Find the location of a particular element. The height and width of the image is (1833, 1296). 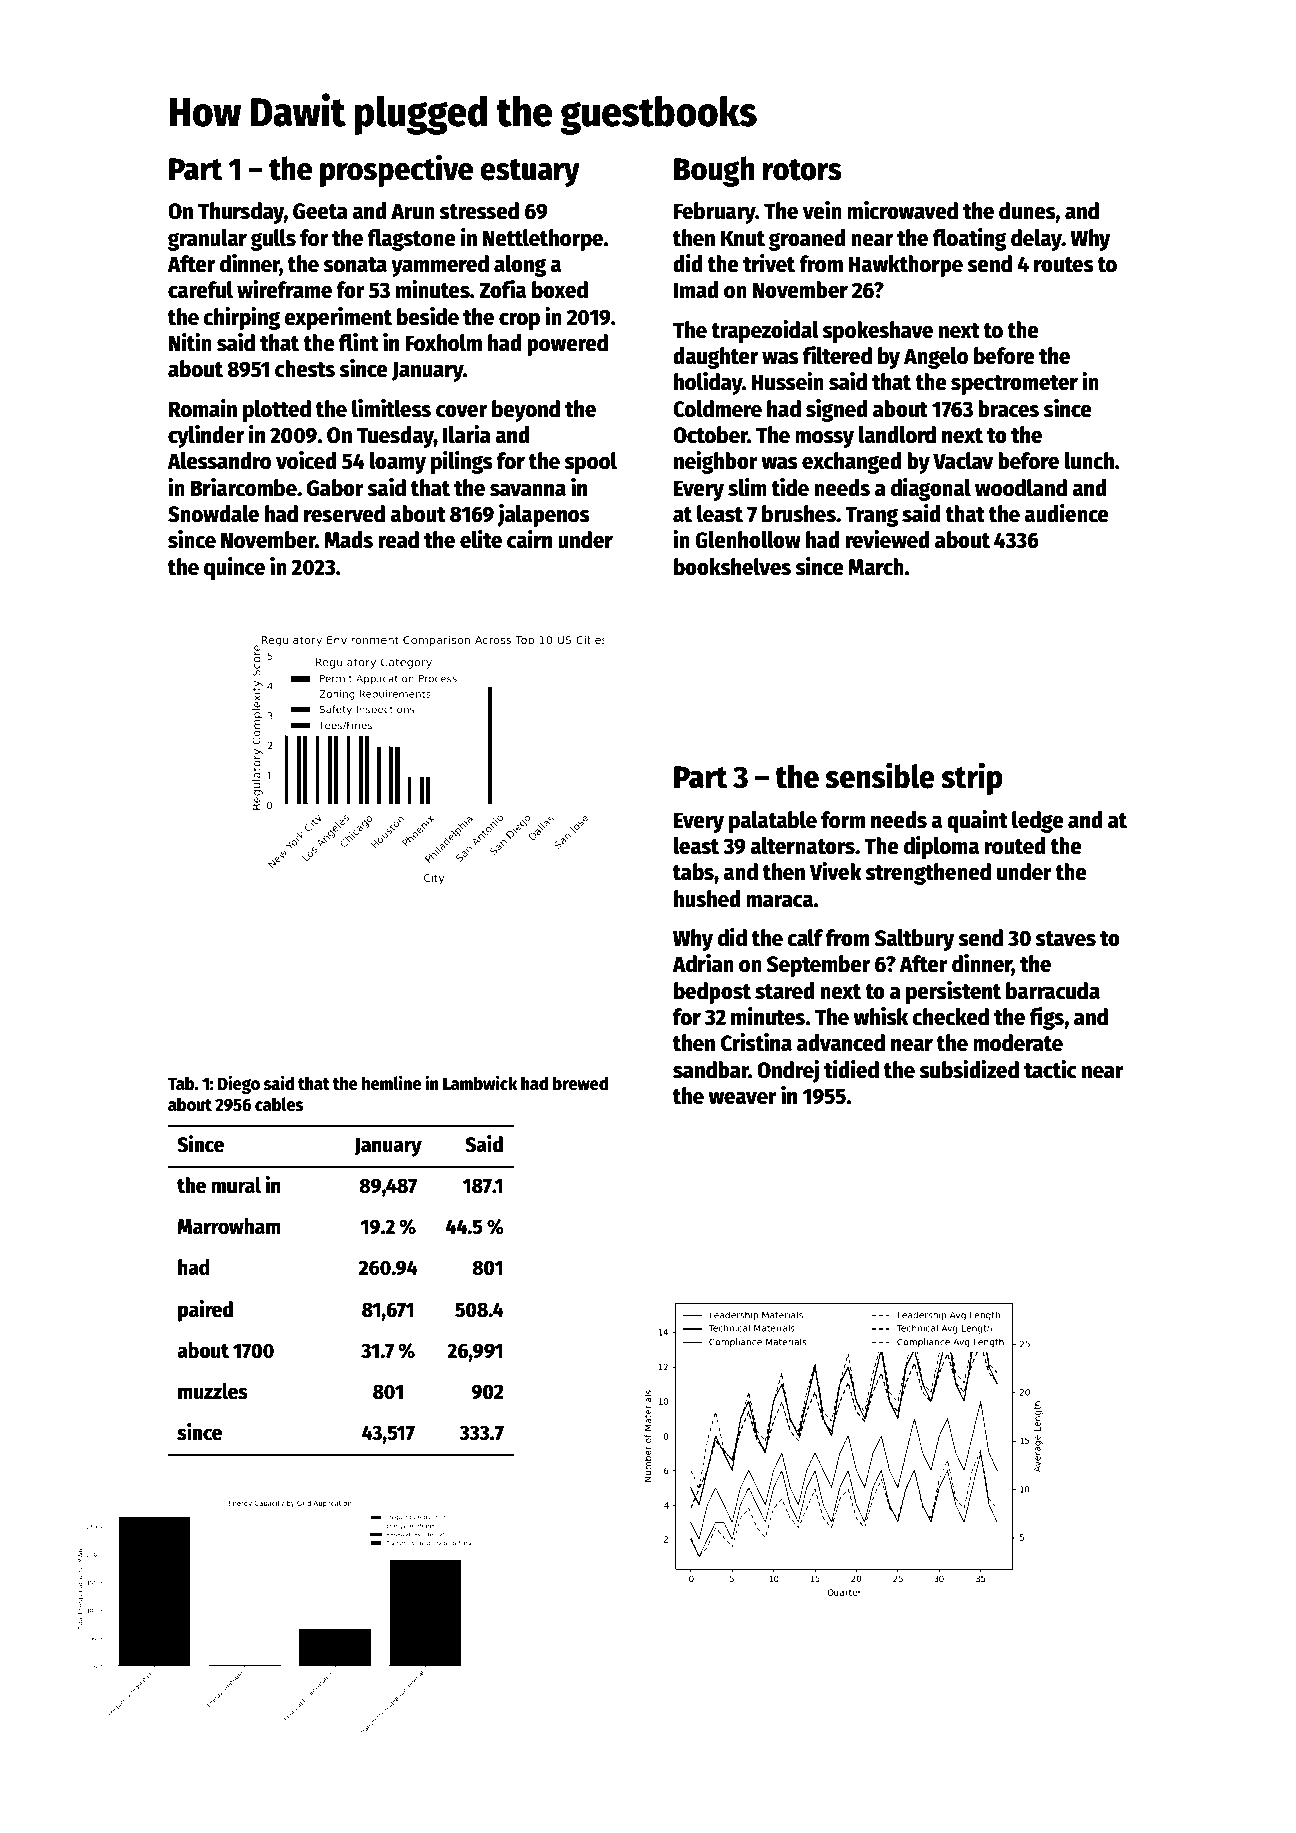

Snowdale is located at coordinates (213, 514).
